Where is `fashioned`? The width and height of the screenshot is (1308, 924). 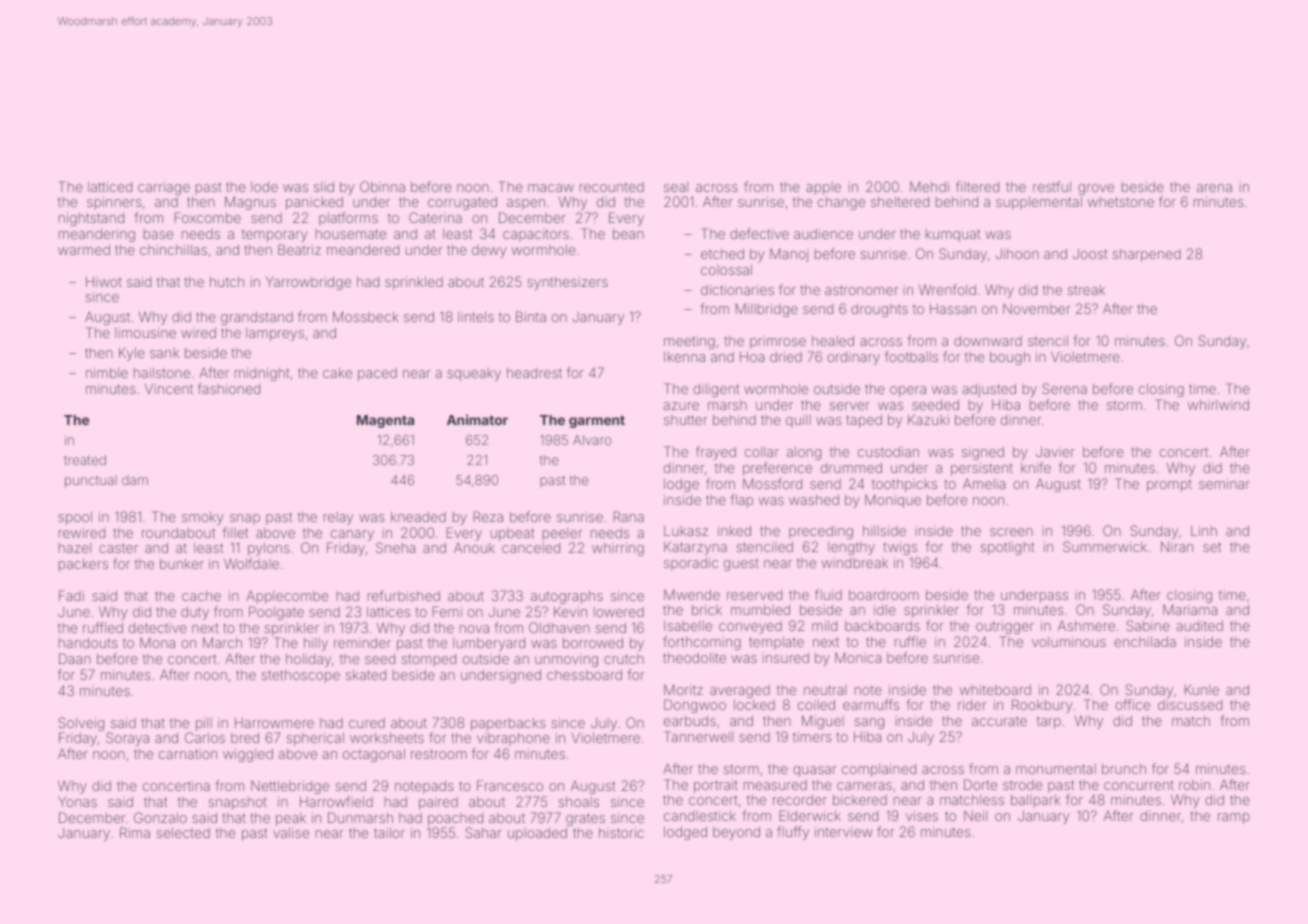 fashioned is located at coordinates (229, 388).
